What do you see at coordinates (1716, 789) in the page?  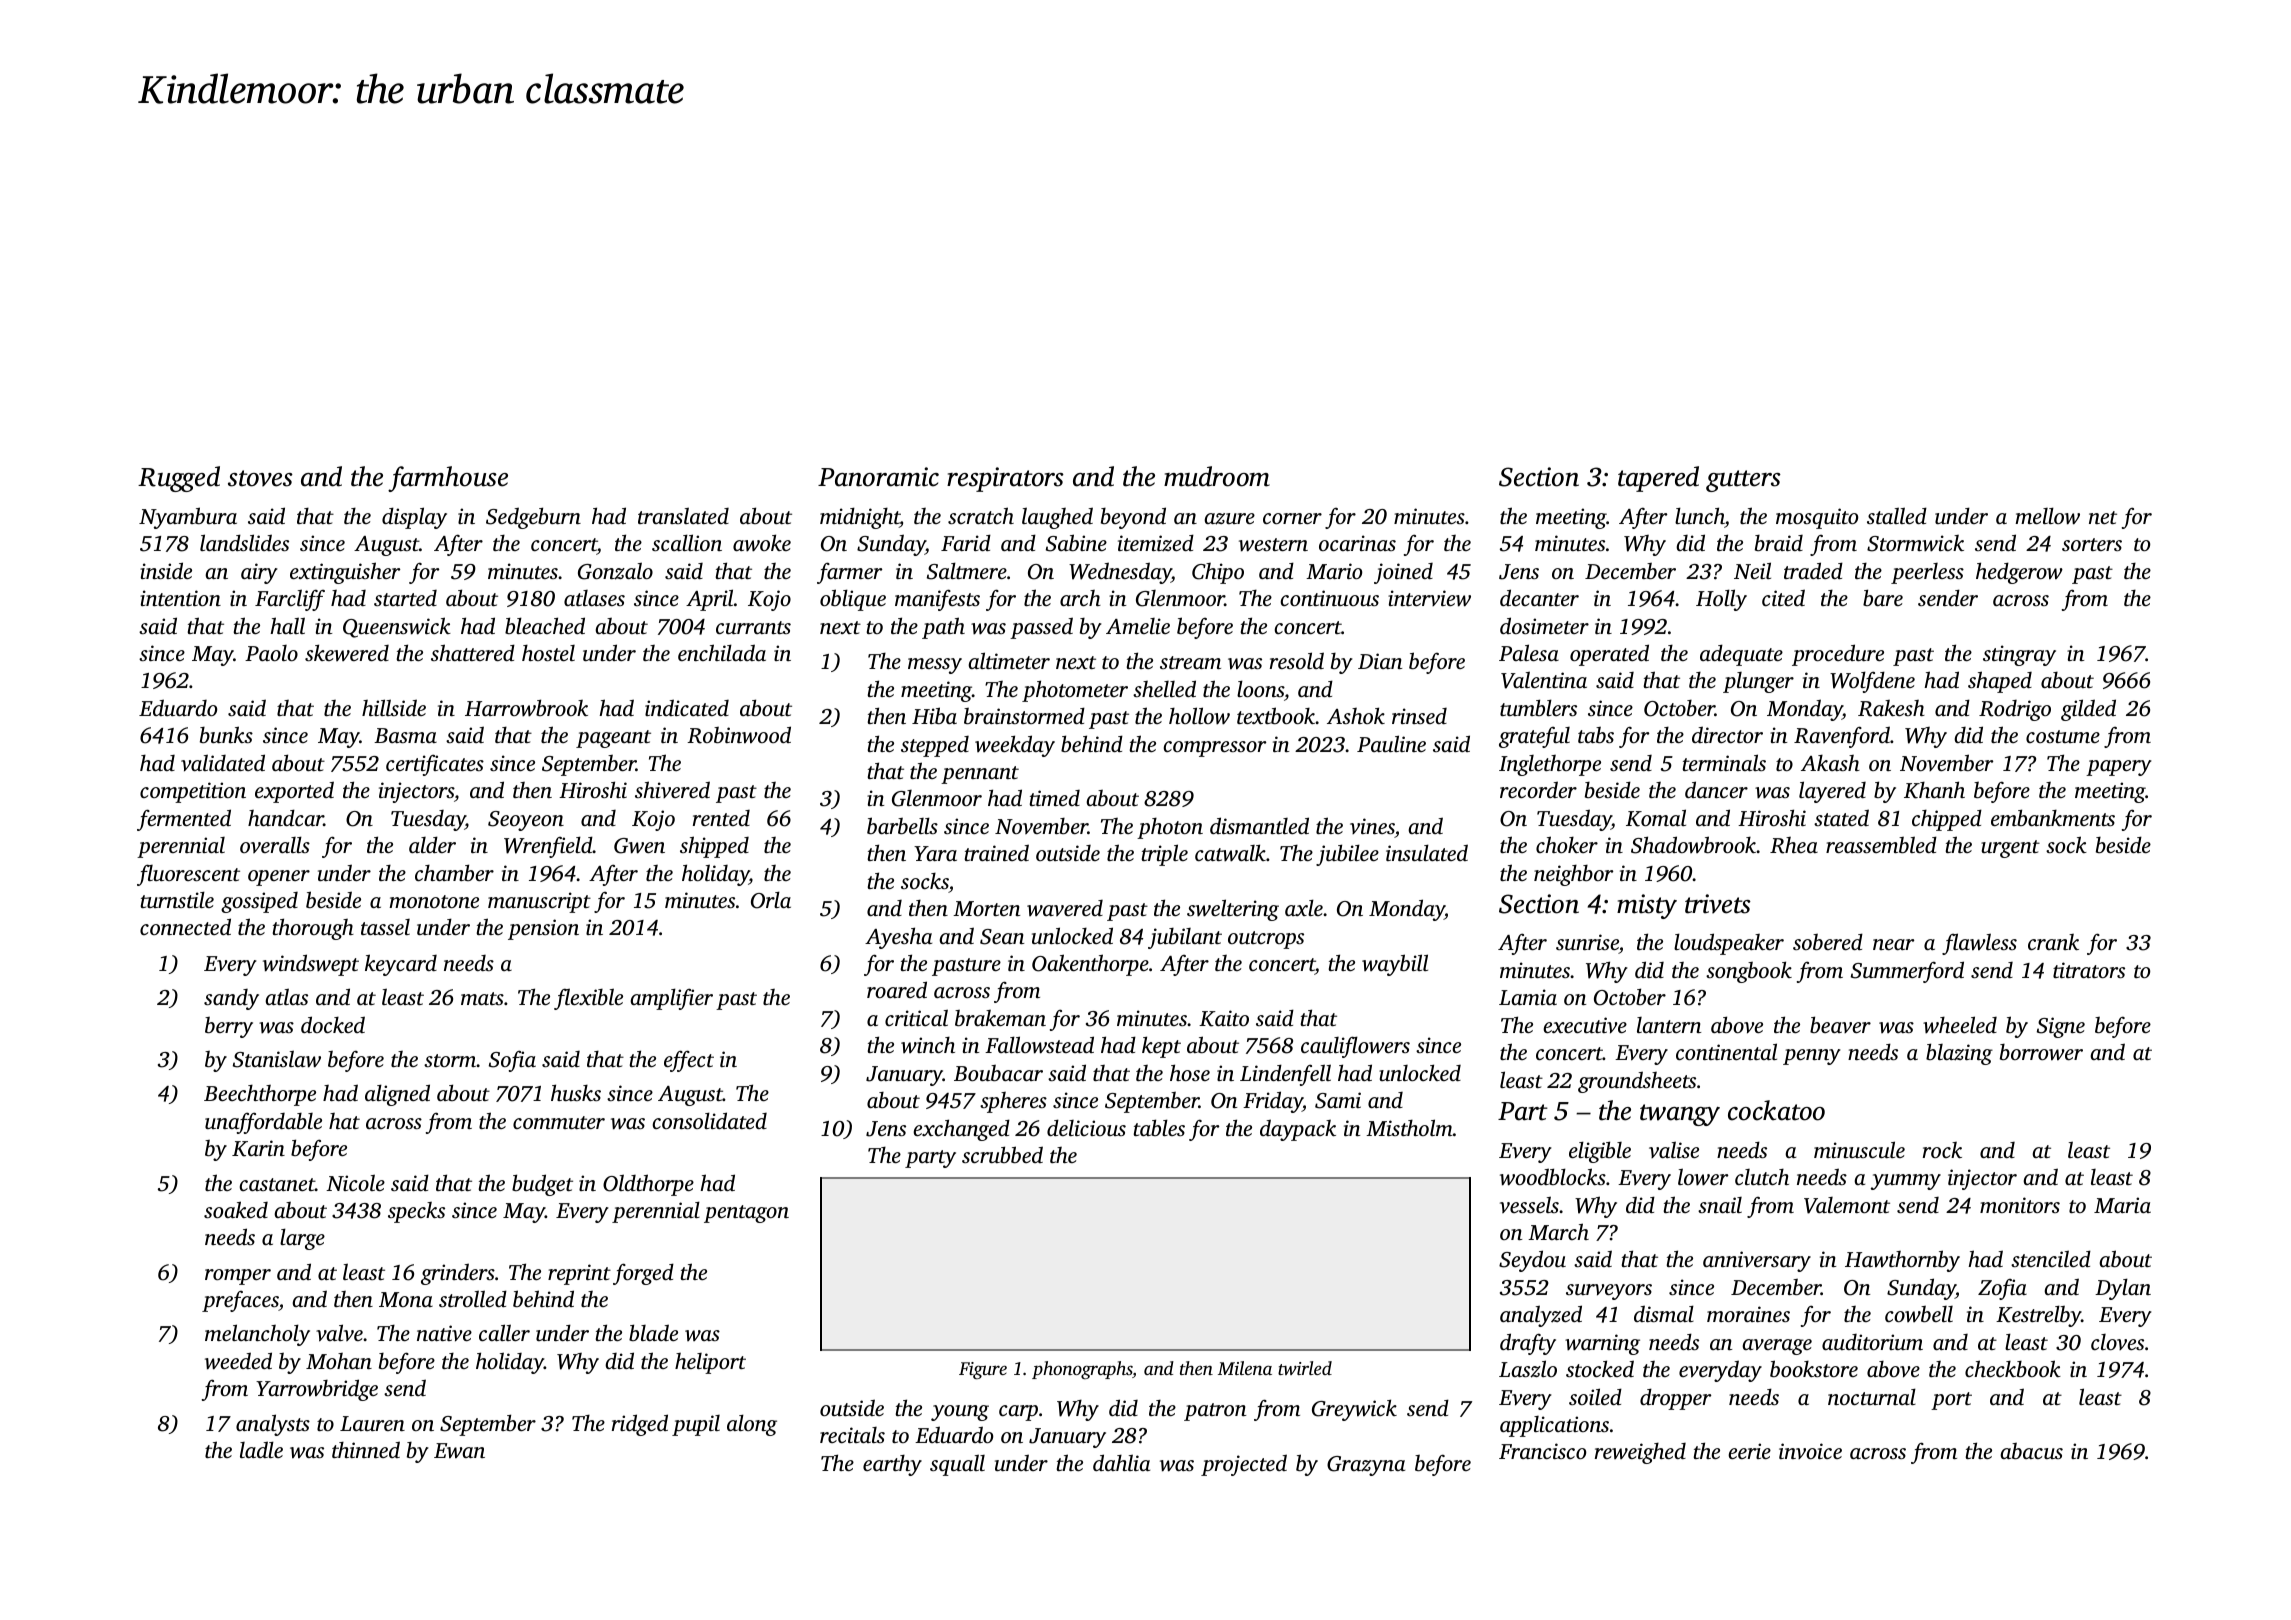 I see `dancer` at bounding box center [1716, 789].
